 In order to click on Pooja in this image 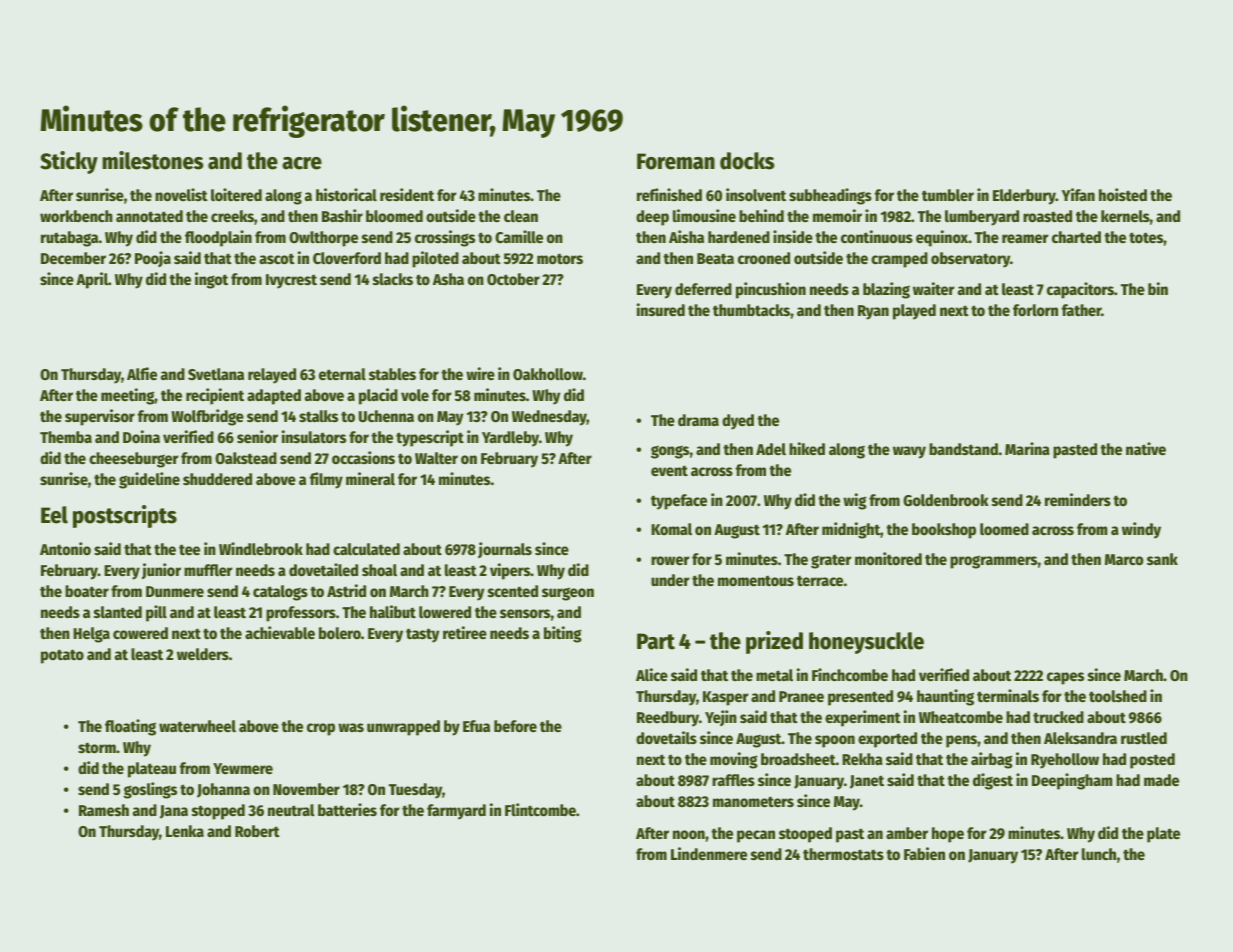, I will do `click(153, 259)`.
